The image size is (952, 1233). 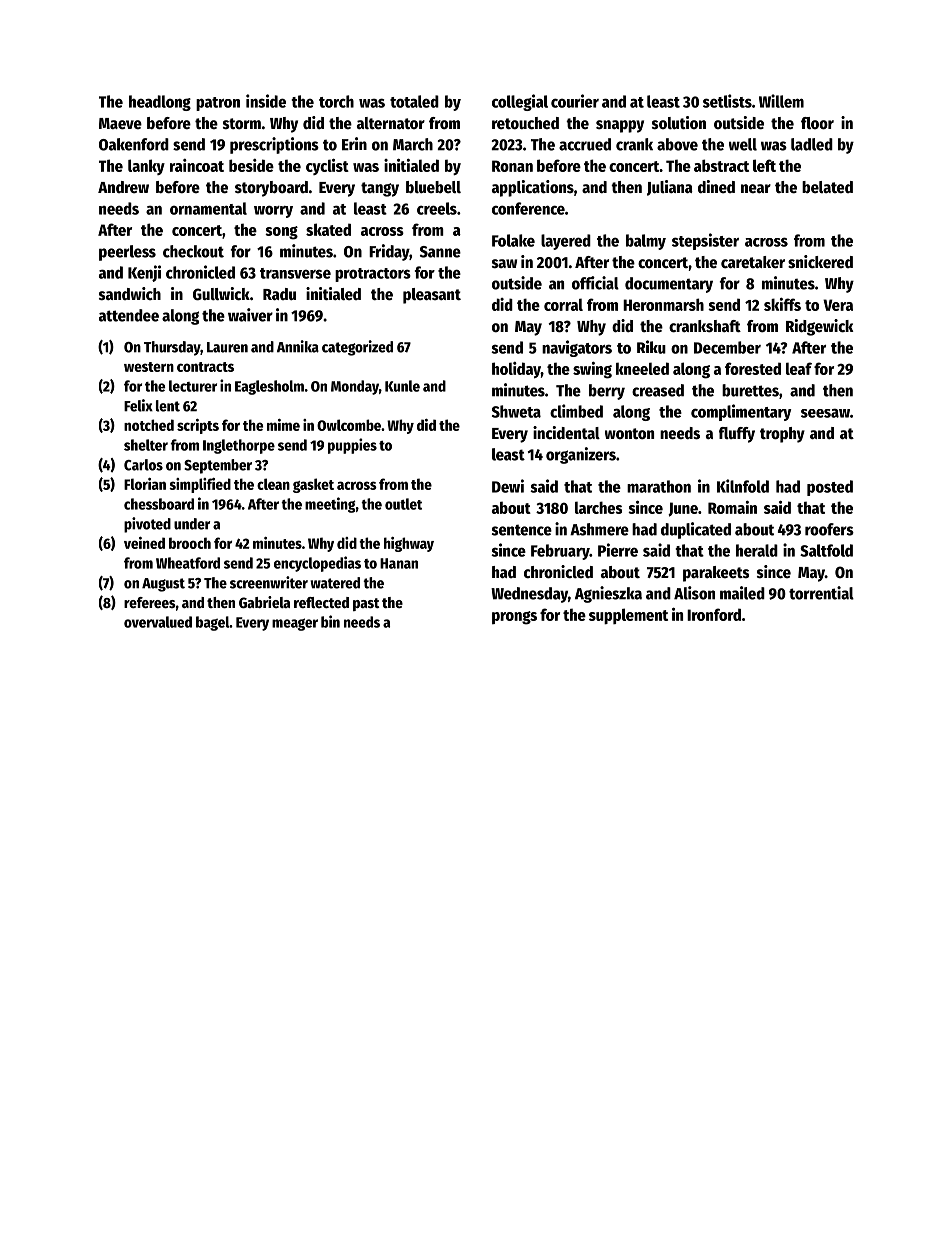 I want to click on Felix, so click(x=138, y=405).
